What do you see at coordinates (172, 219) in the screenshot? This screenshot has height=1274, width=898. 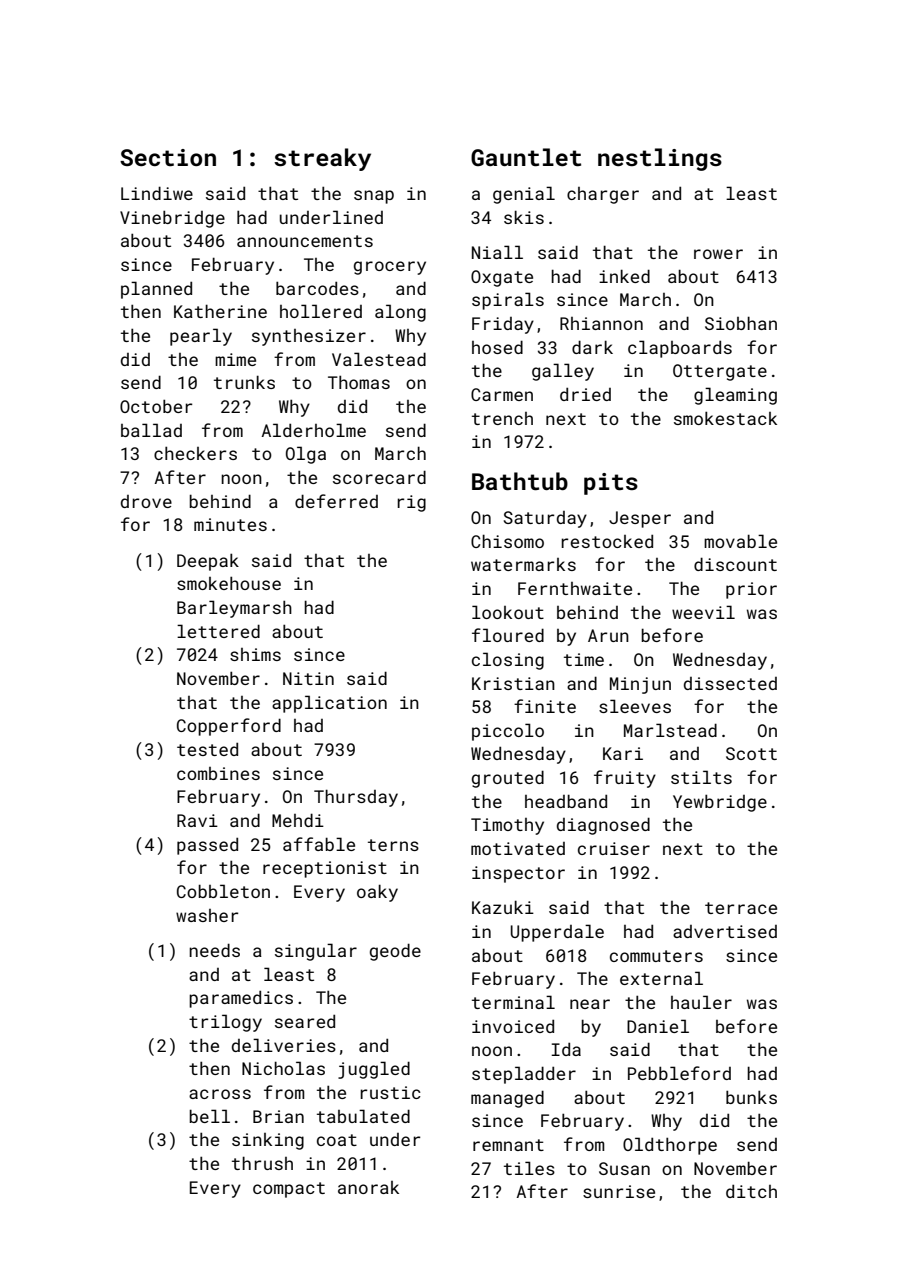 I see `Vinebridge` at bounding box center [172, 219].
